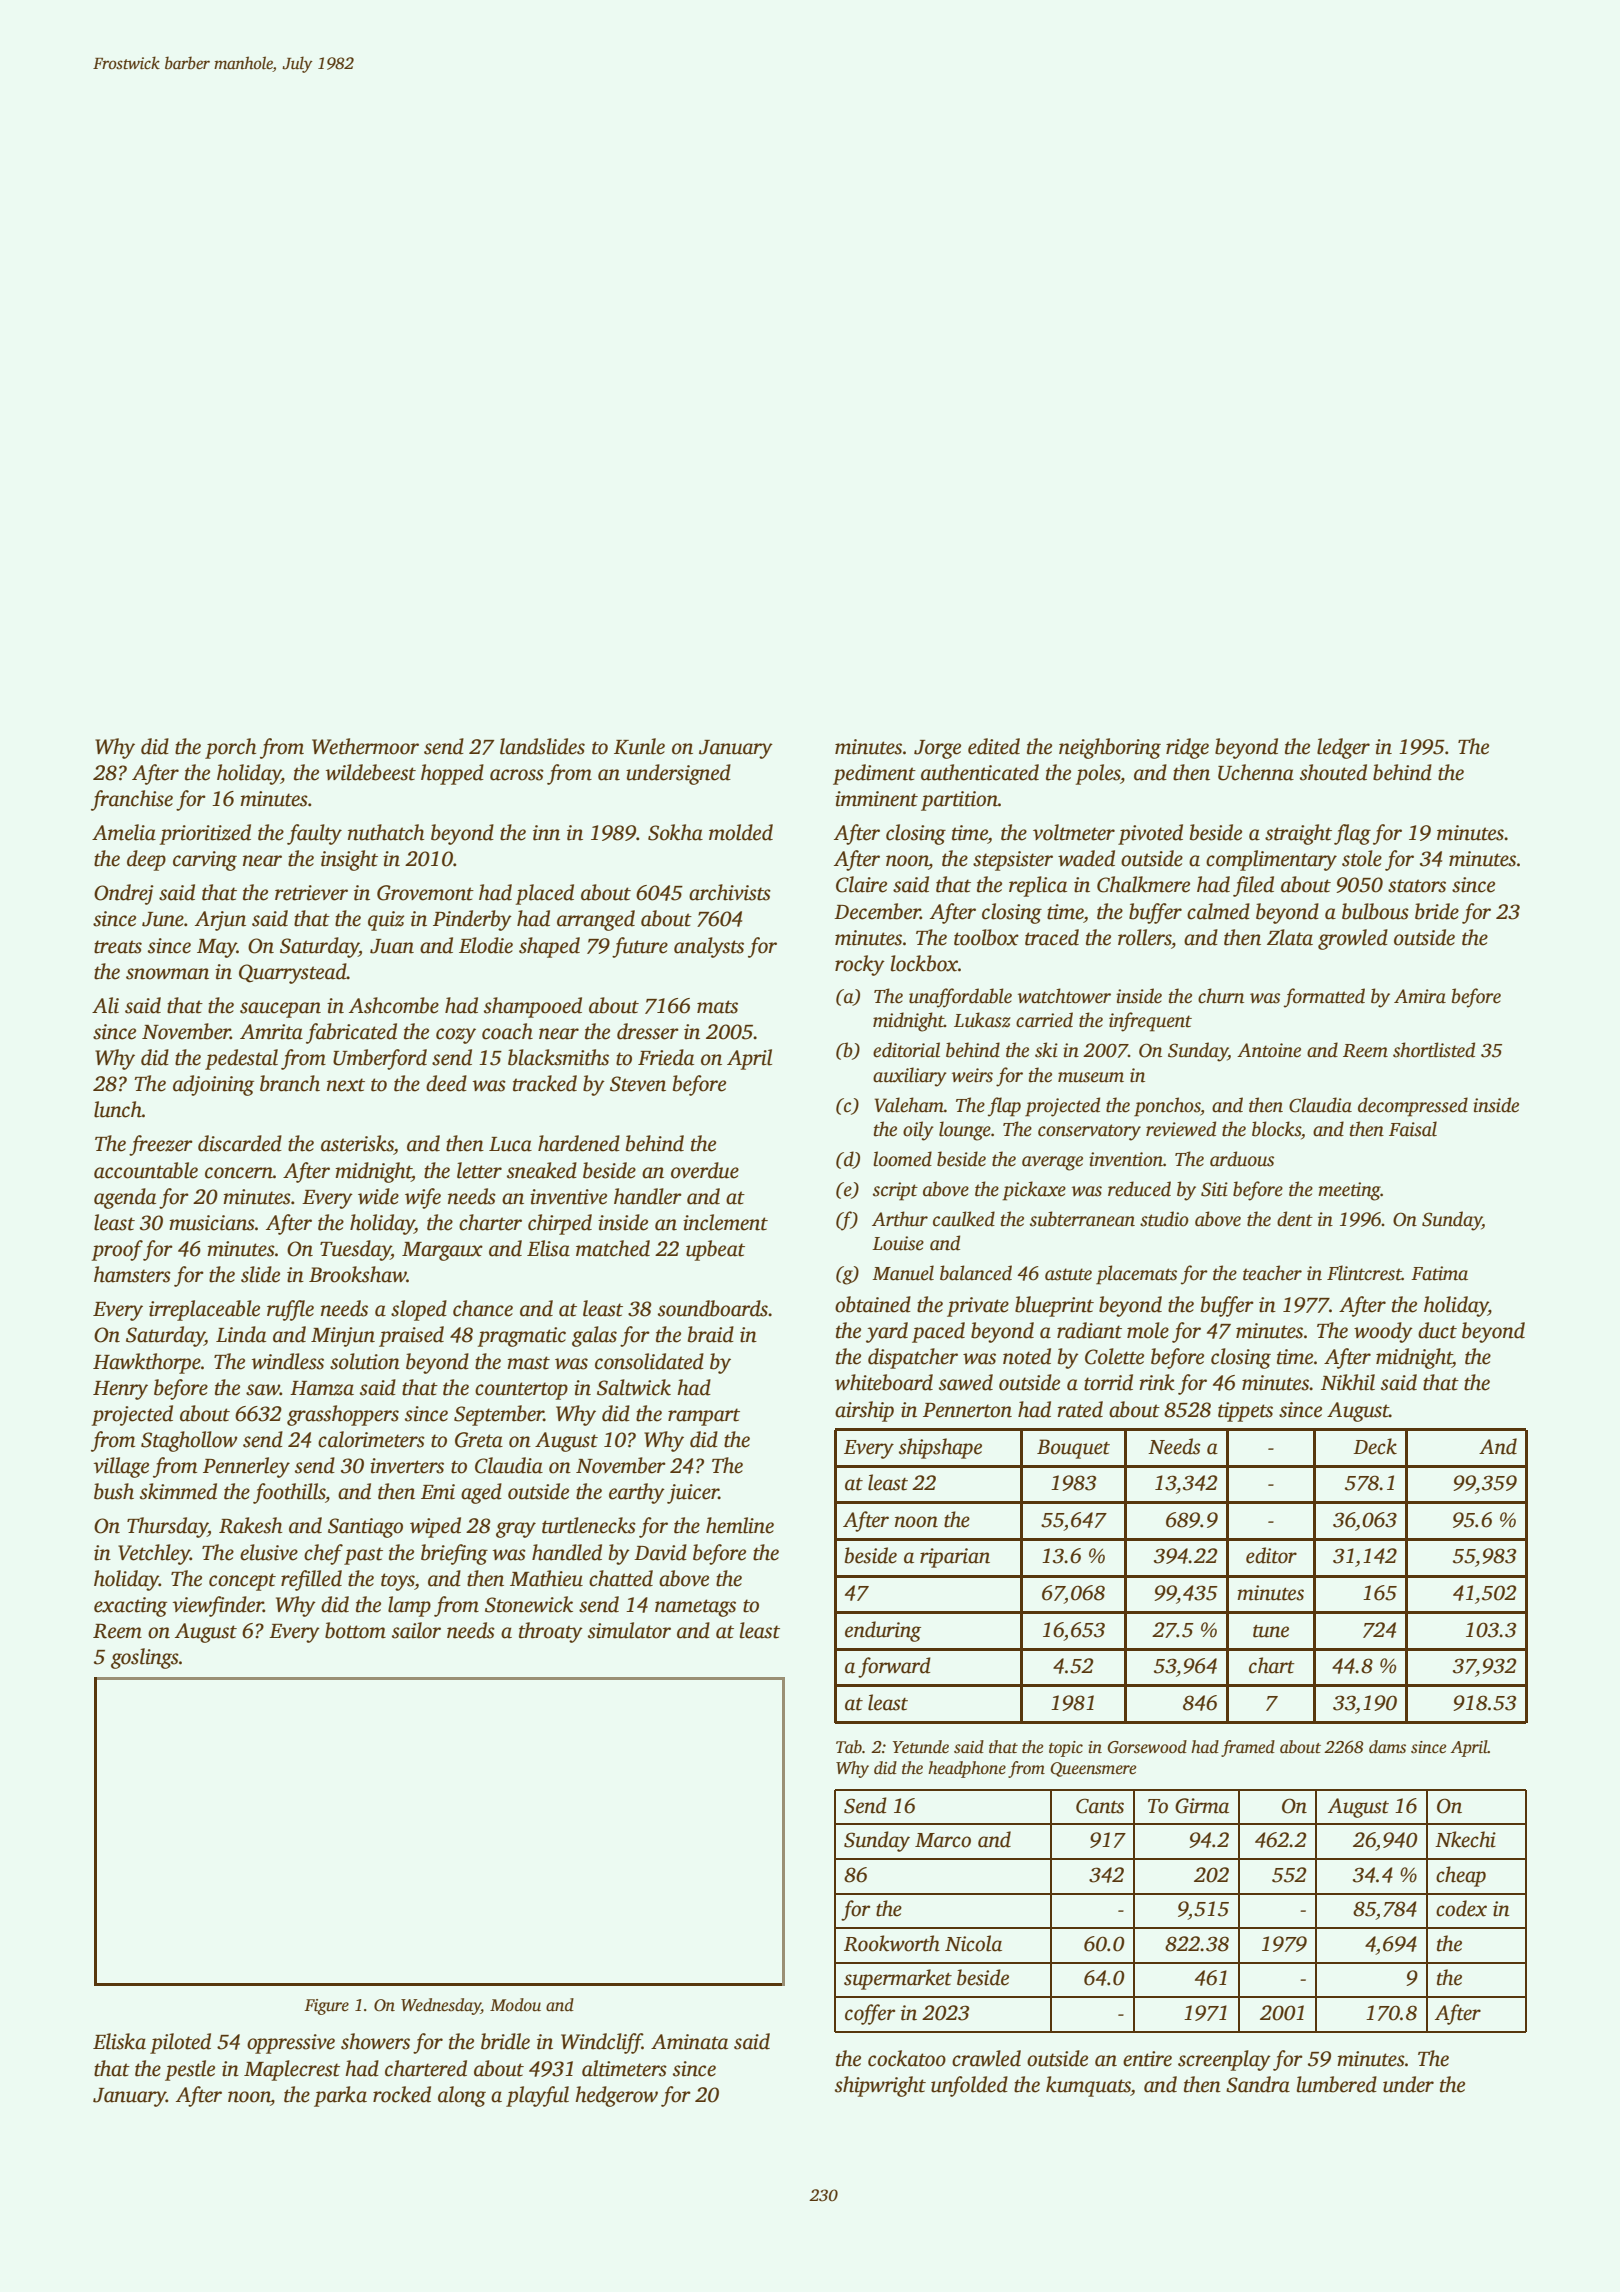  What do you see at coordinates (1245, 1412) in the page?
I see `tippets` at bounding box center [1245, 1412].
